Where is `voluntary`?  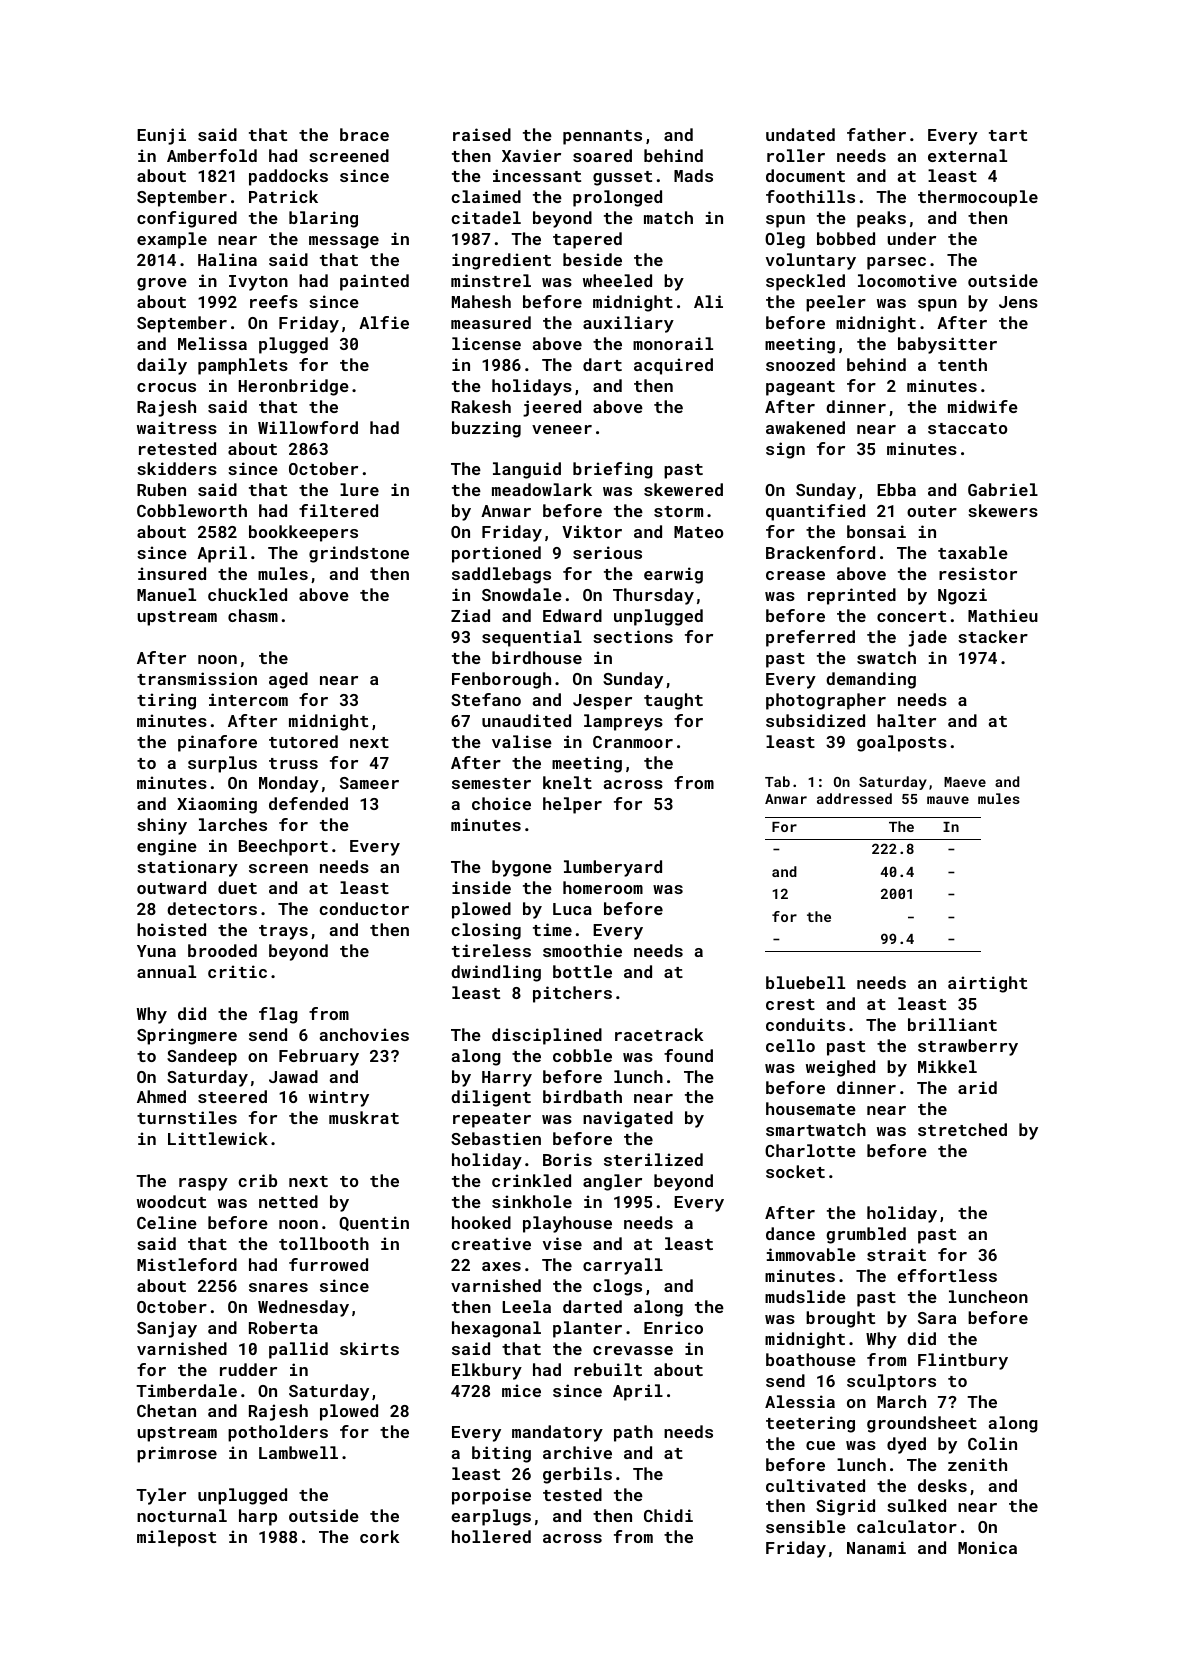
voluntary is located at coordinates (811, 261).
